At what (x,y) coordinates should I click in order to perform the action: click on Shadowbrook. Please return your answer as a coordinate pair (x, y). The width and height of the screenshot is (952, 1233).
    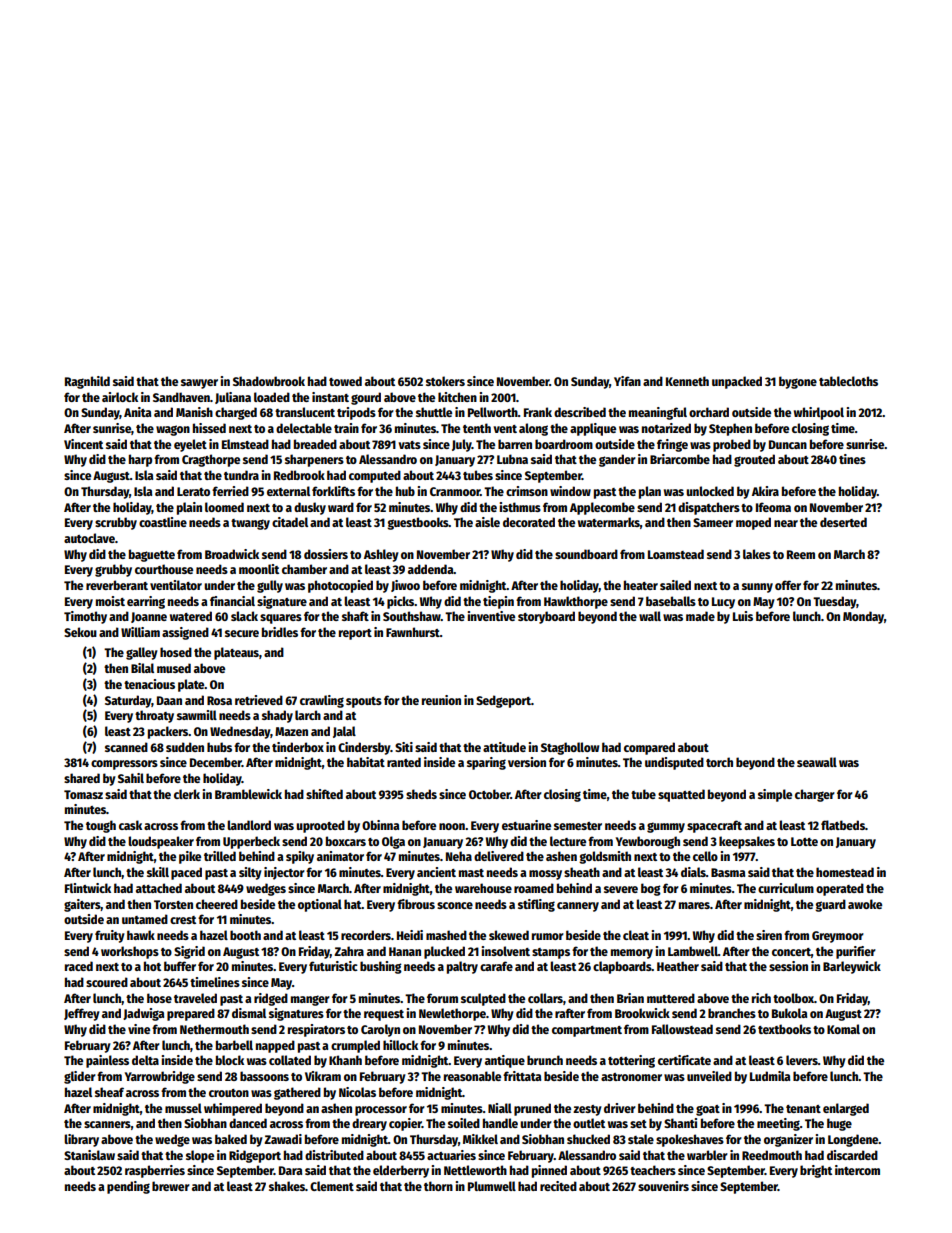
    Looking at the image, I should click on (269, 381).
